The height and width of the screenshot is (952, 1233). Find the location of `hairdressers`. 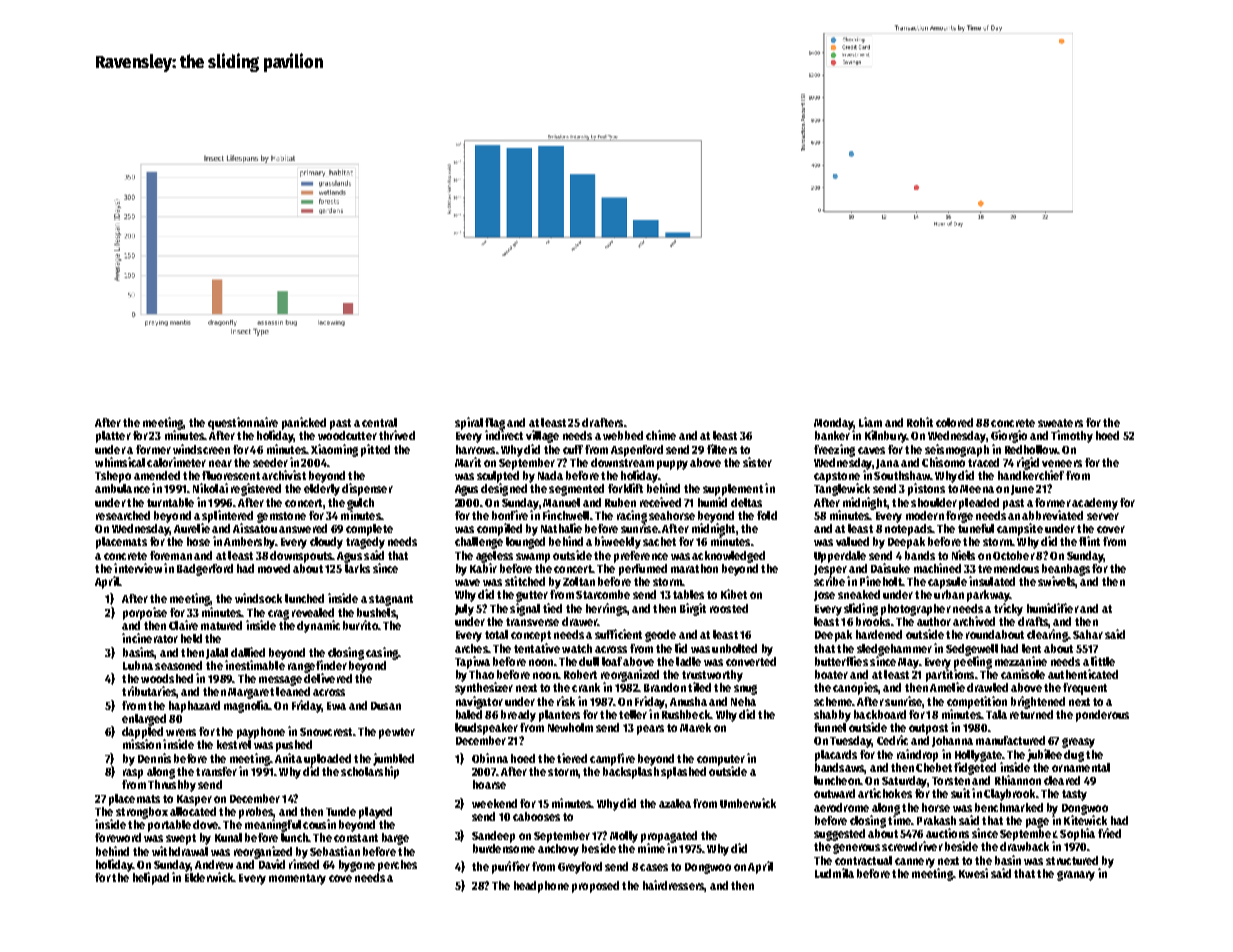

hairdressers is located at coordinates (674, 886).
